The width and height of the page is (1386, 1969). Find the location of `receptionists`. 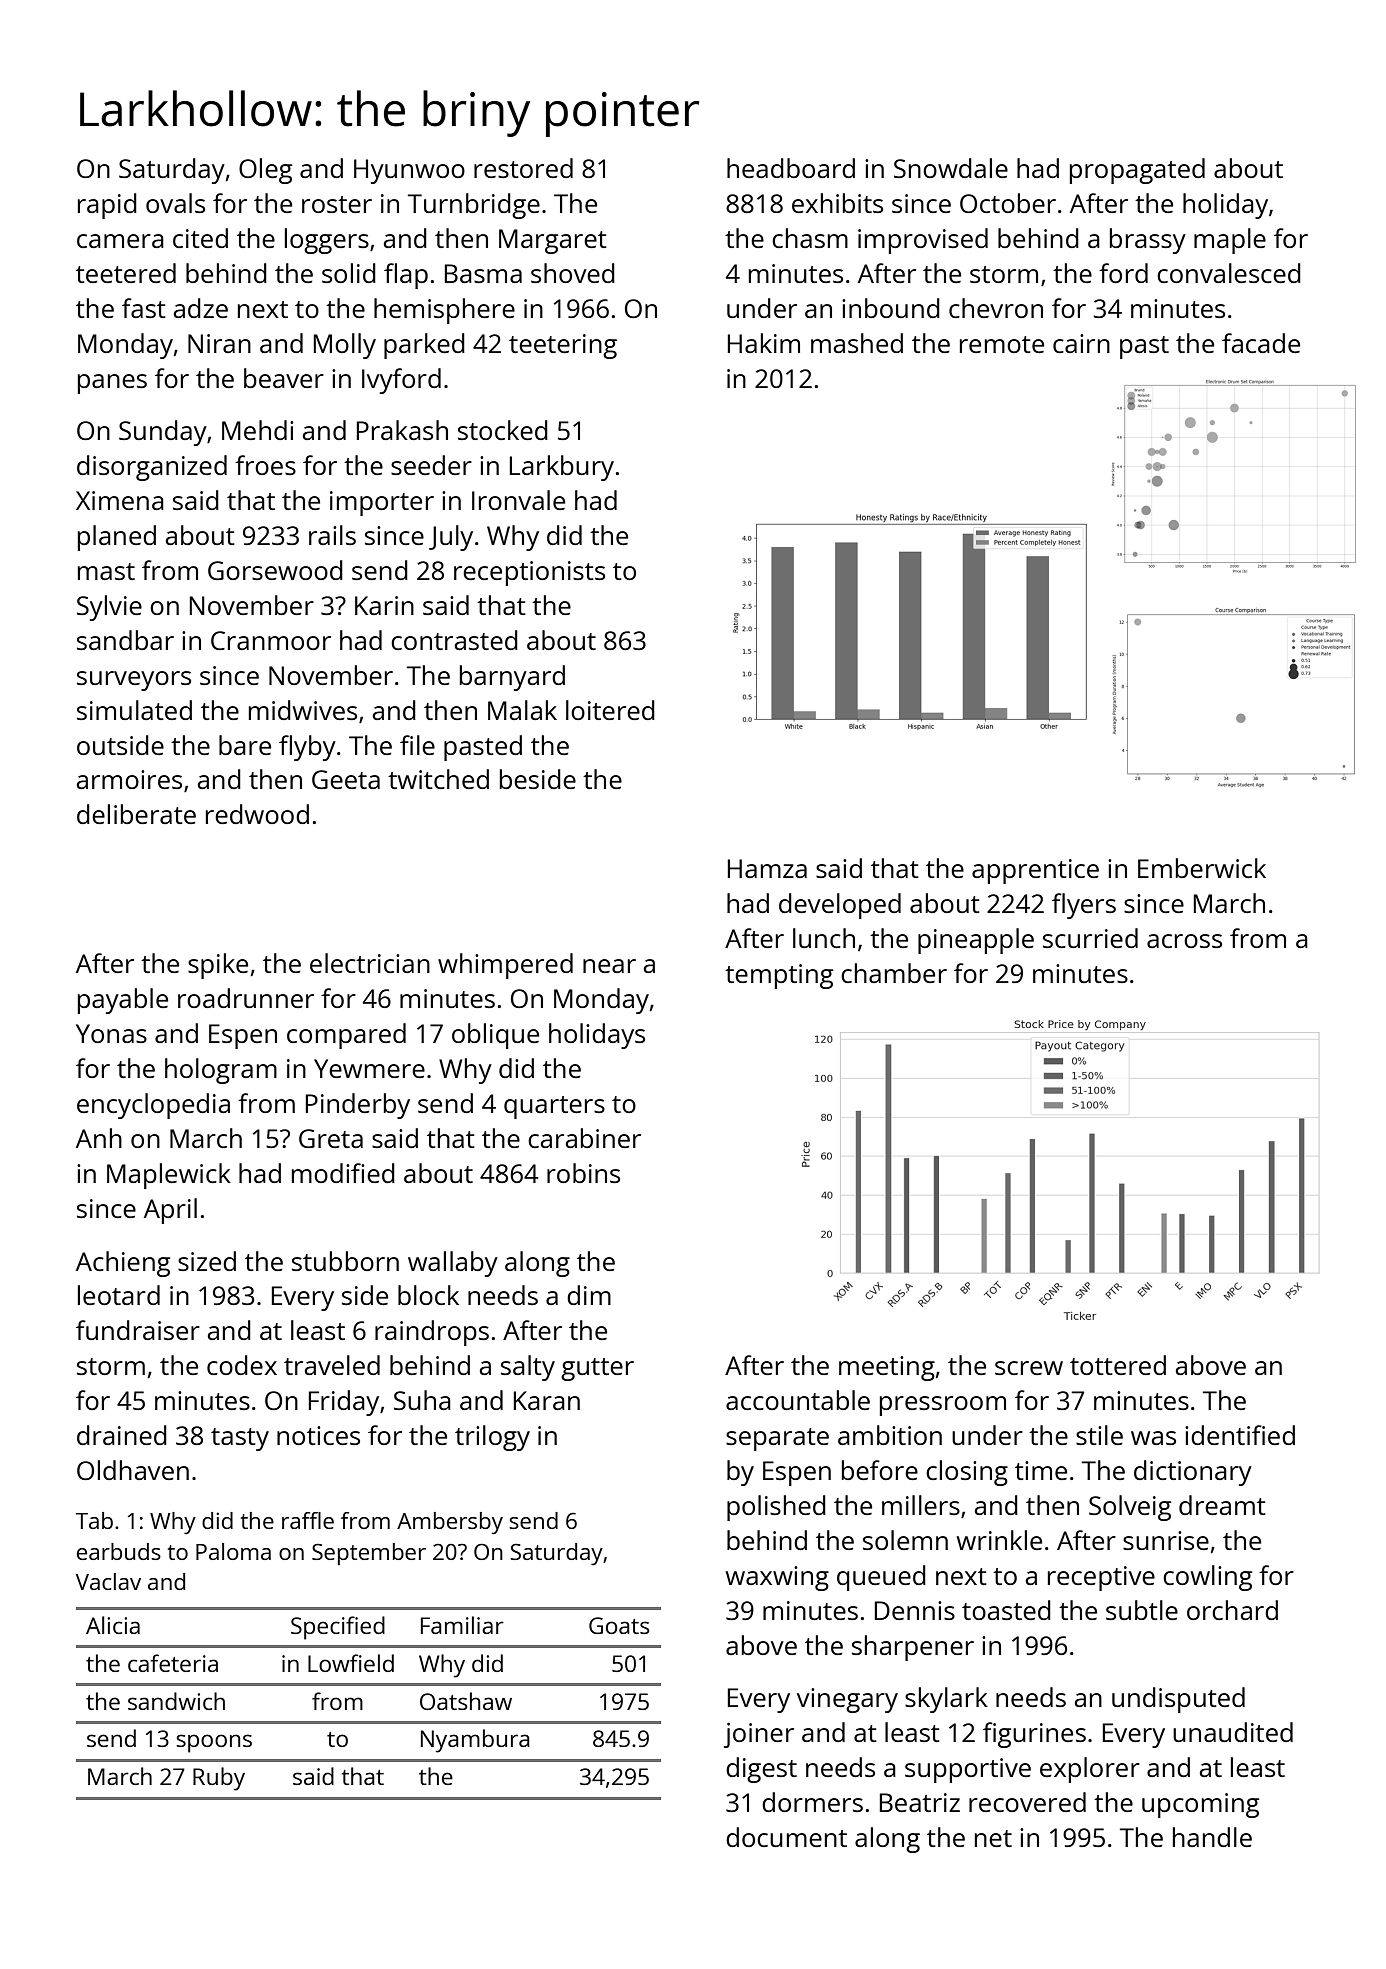

receptionists is located at coordinates (529, 573).
